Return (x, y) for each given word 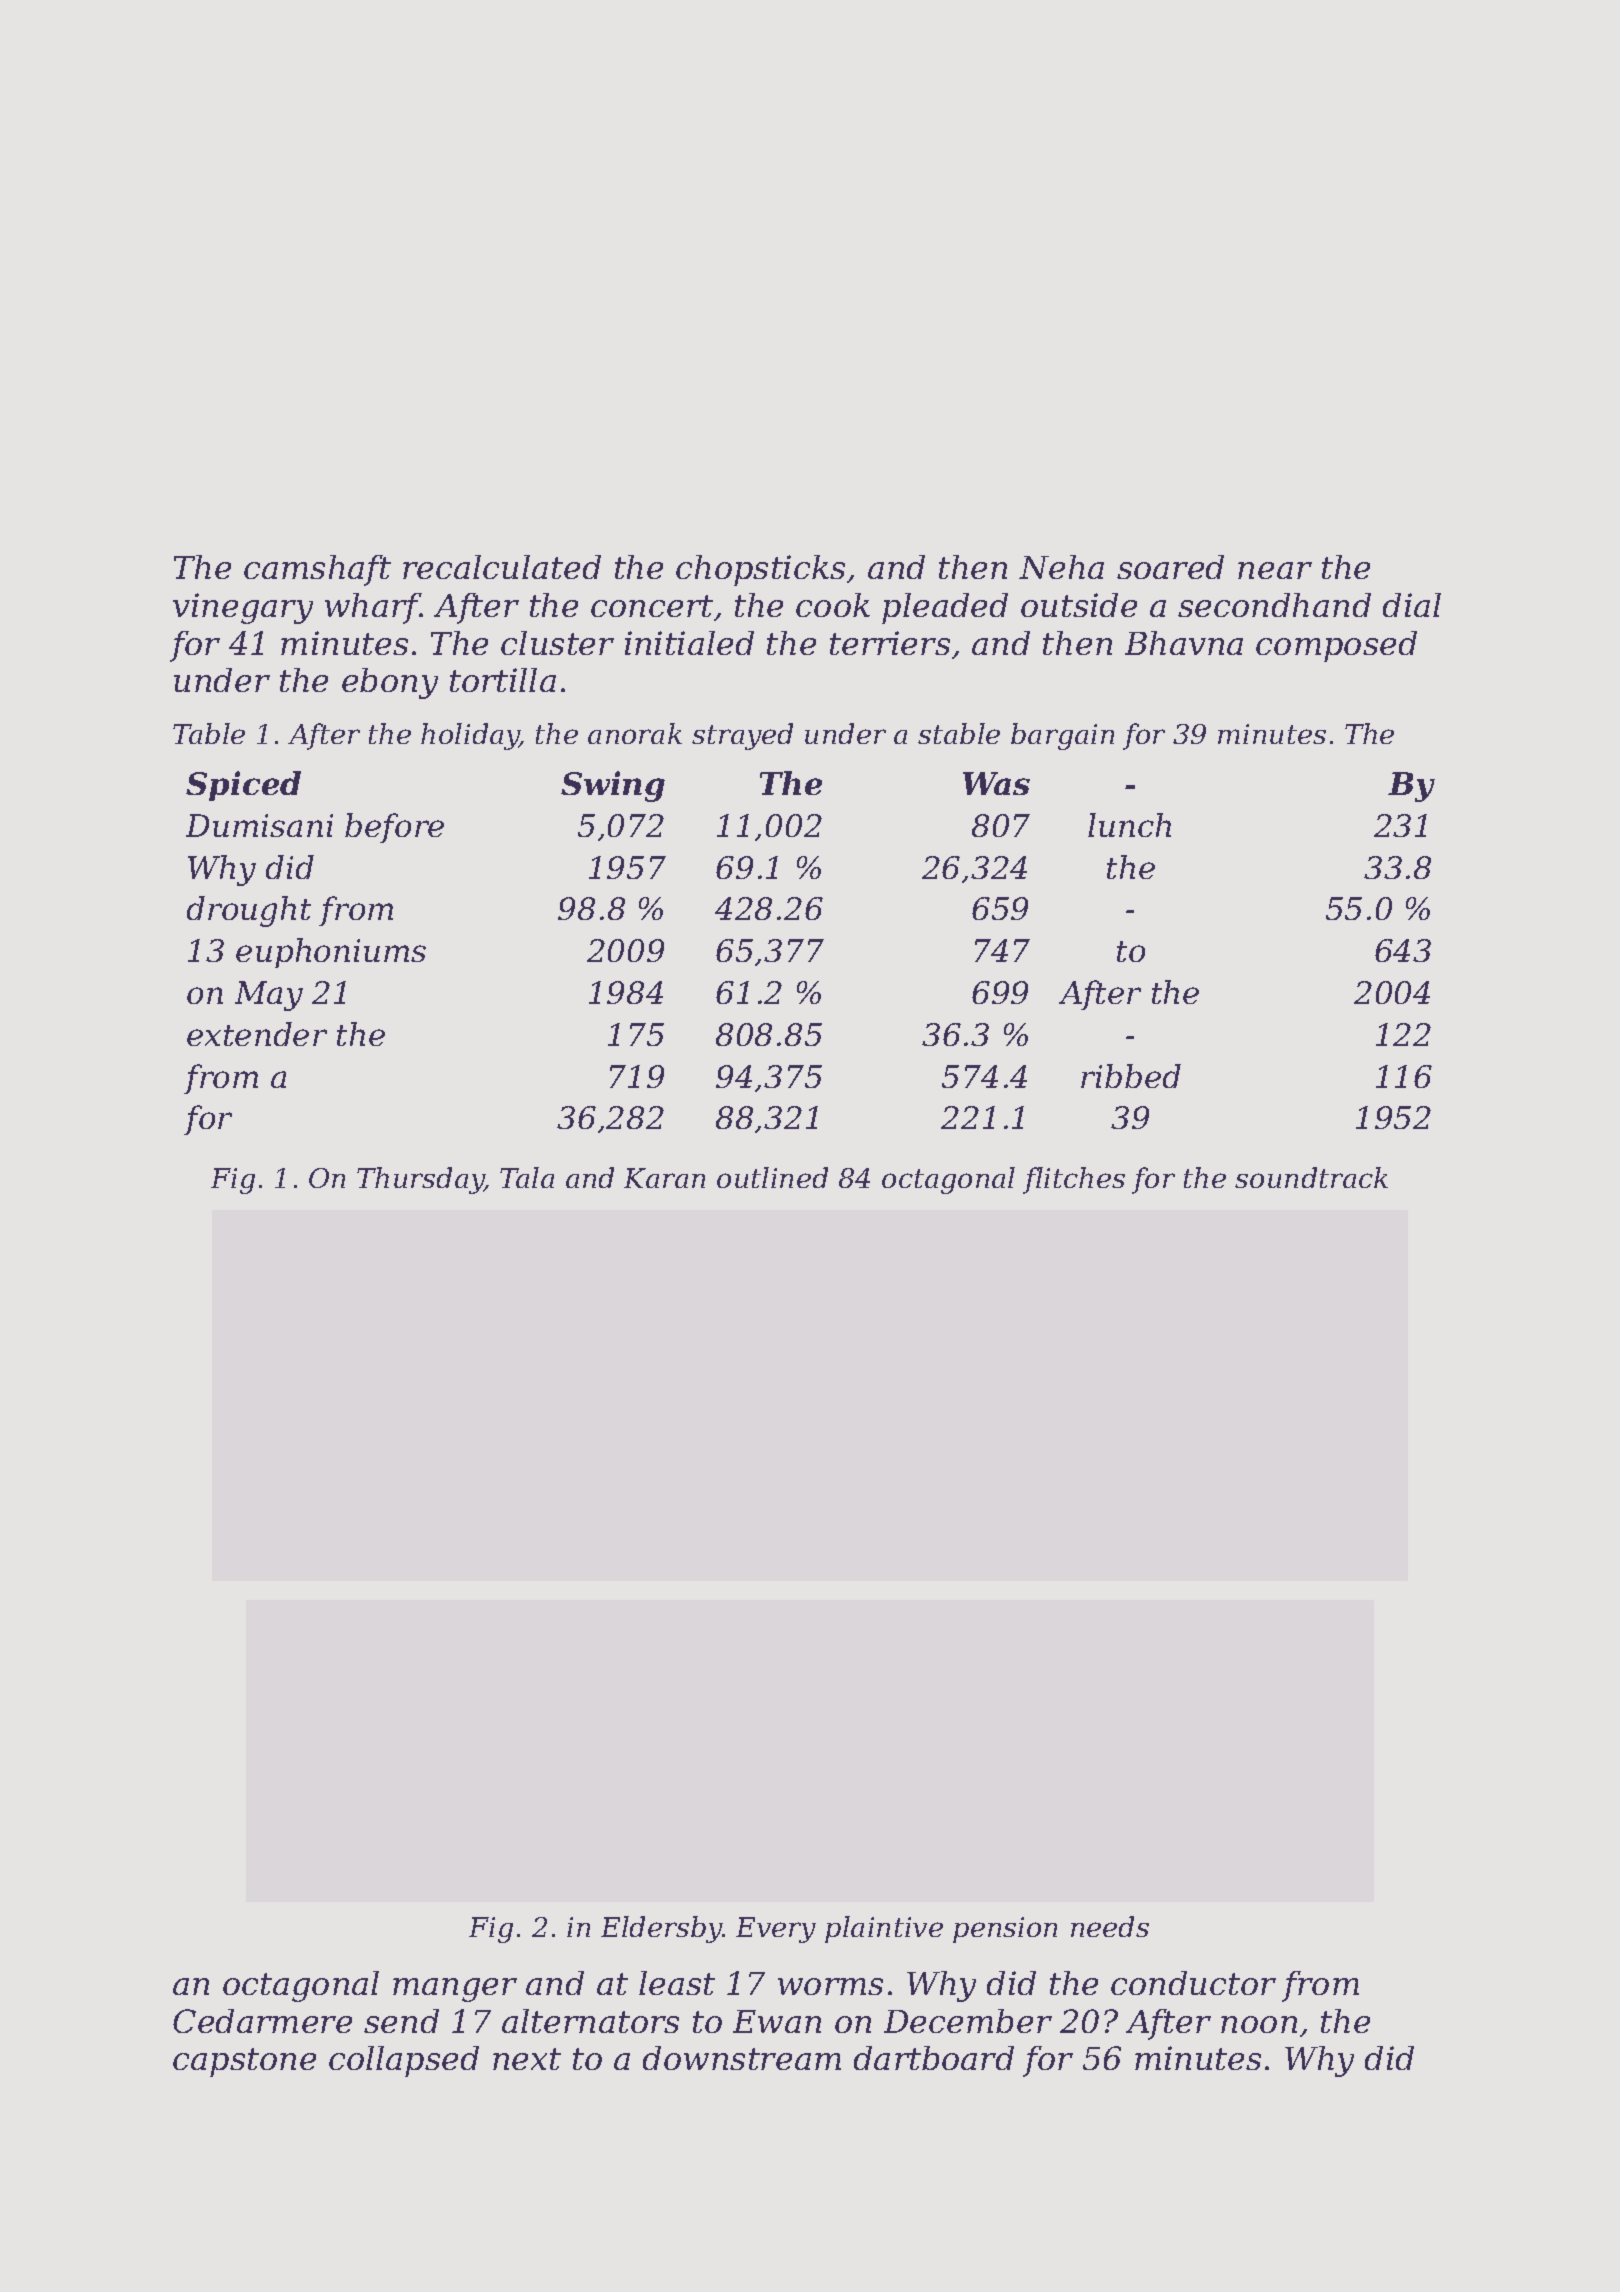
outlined (772, 1177)
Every (776, 1930)
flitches (1074, 1180)
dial (1412, 605)
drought (249, 911)
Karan (664, 1178)
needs (1110, 1926)
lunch (1129, 825)
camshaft (317, 570)
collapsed (404, 2061)
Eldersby (662, 1929)
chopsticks (760, 570)
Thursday (420, 1180)
